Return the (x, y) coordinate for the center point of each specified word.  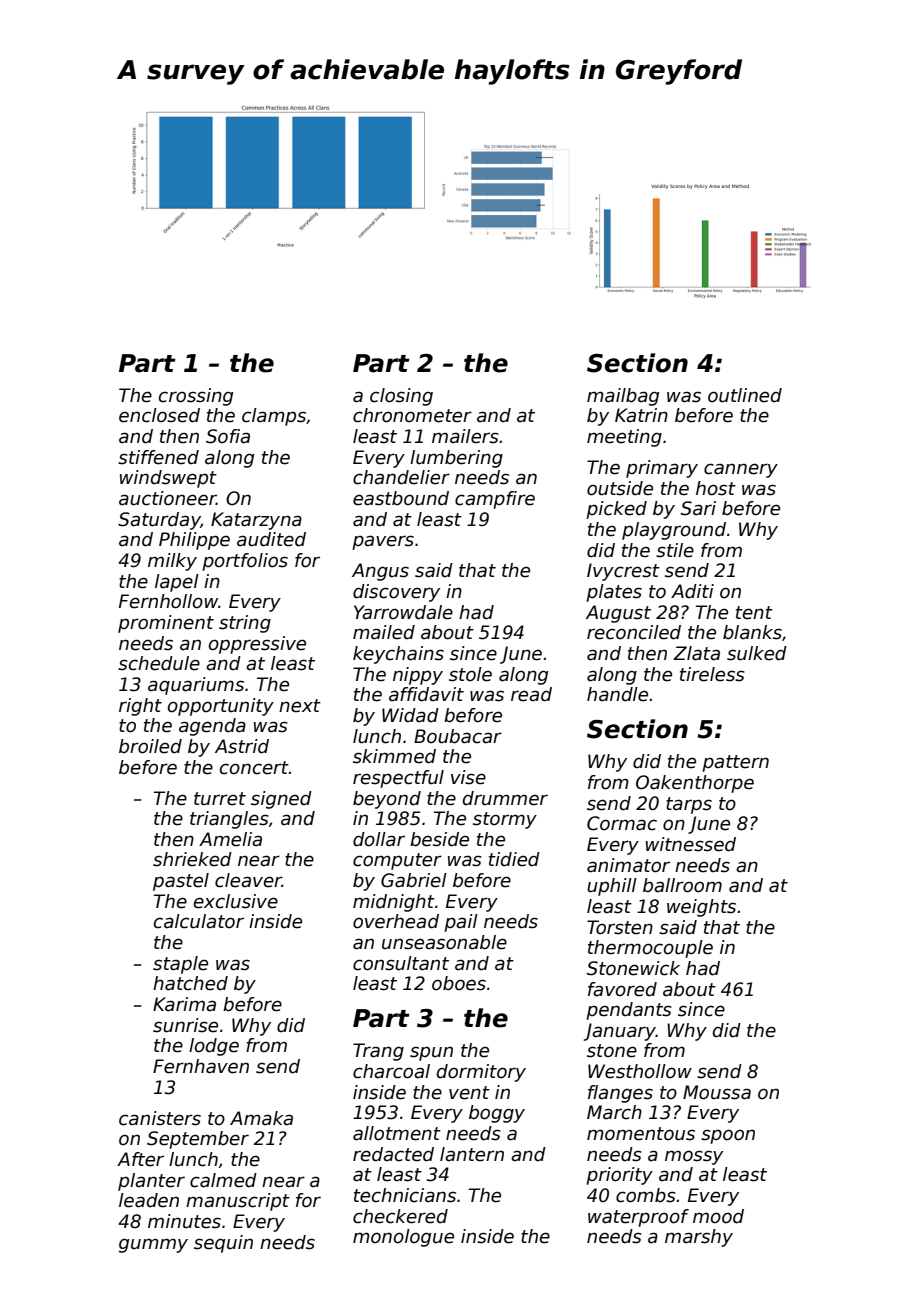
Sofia (228, 436)
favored (622, 989)
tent (754, 613)
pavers (383, 542)
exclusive (236, 901)
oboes (459, 983)
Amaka (261, 1118)
